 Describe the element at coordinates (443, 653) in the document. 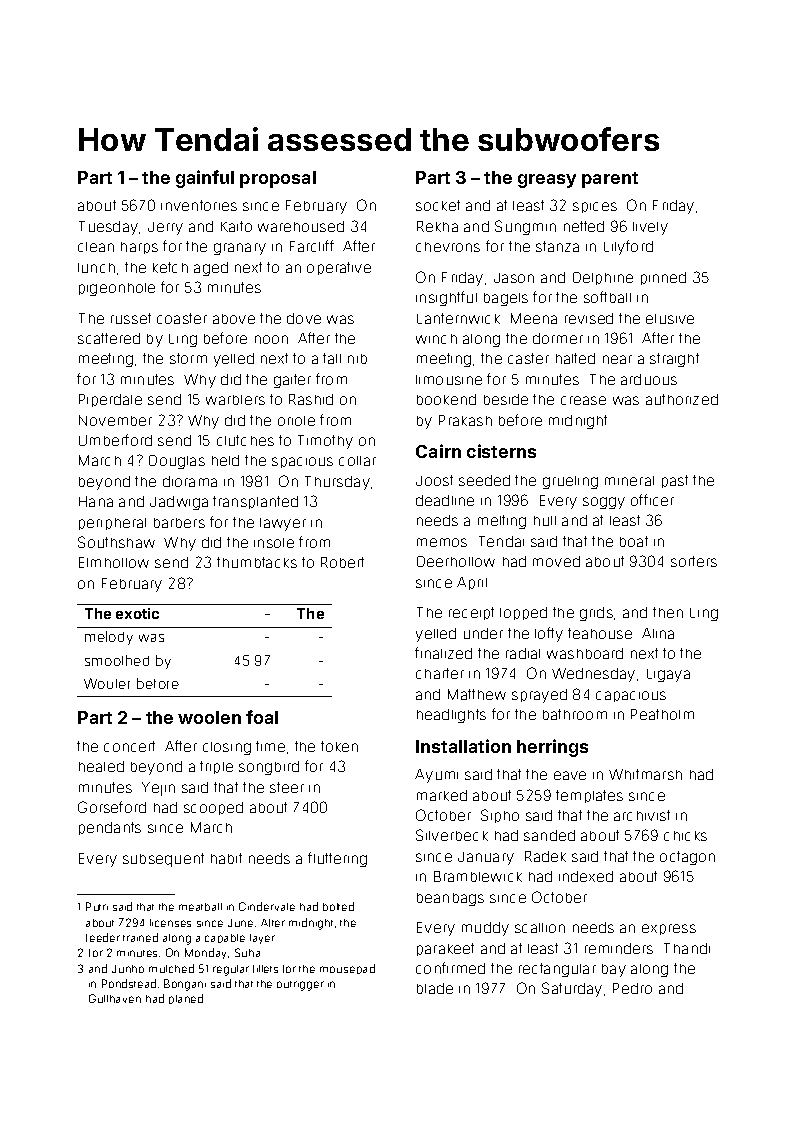

I see `finalized` at that location.
